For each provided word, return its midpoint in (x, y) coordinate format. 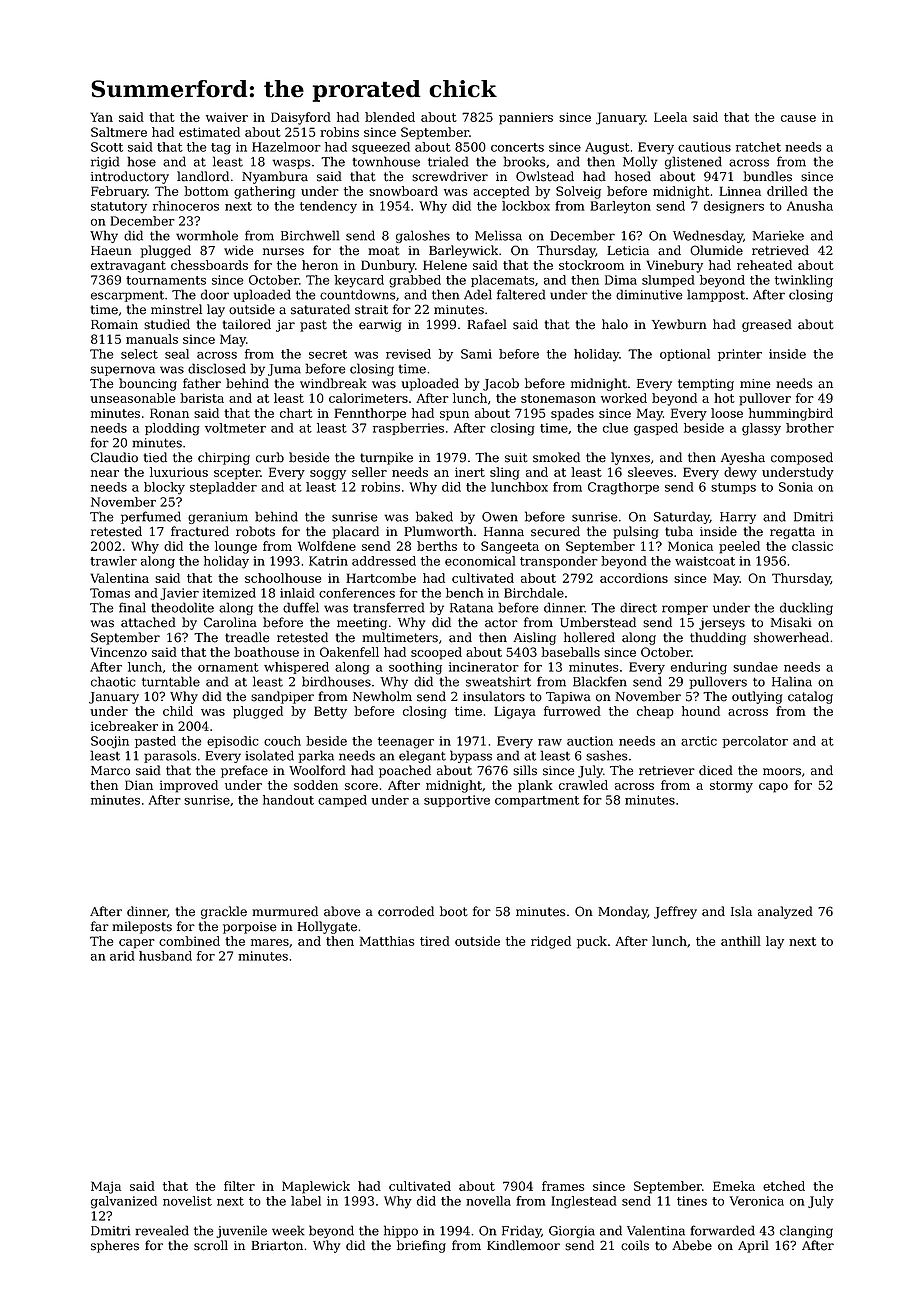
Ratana (471, 608)
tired (435, 941)
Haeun (111, 251)
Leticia (628, 251)
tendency (328, 207)
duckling (806, 608)
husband (165, 956)
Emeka (734, 1186)
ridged (551, 942)
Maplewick (316, 1187)
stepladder (223, 488)
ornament (228, 667)
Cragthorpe (623, 488)
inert (470, 472)
